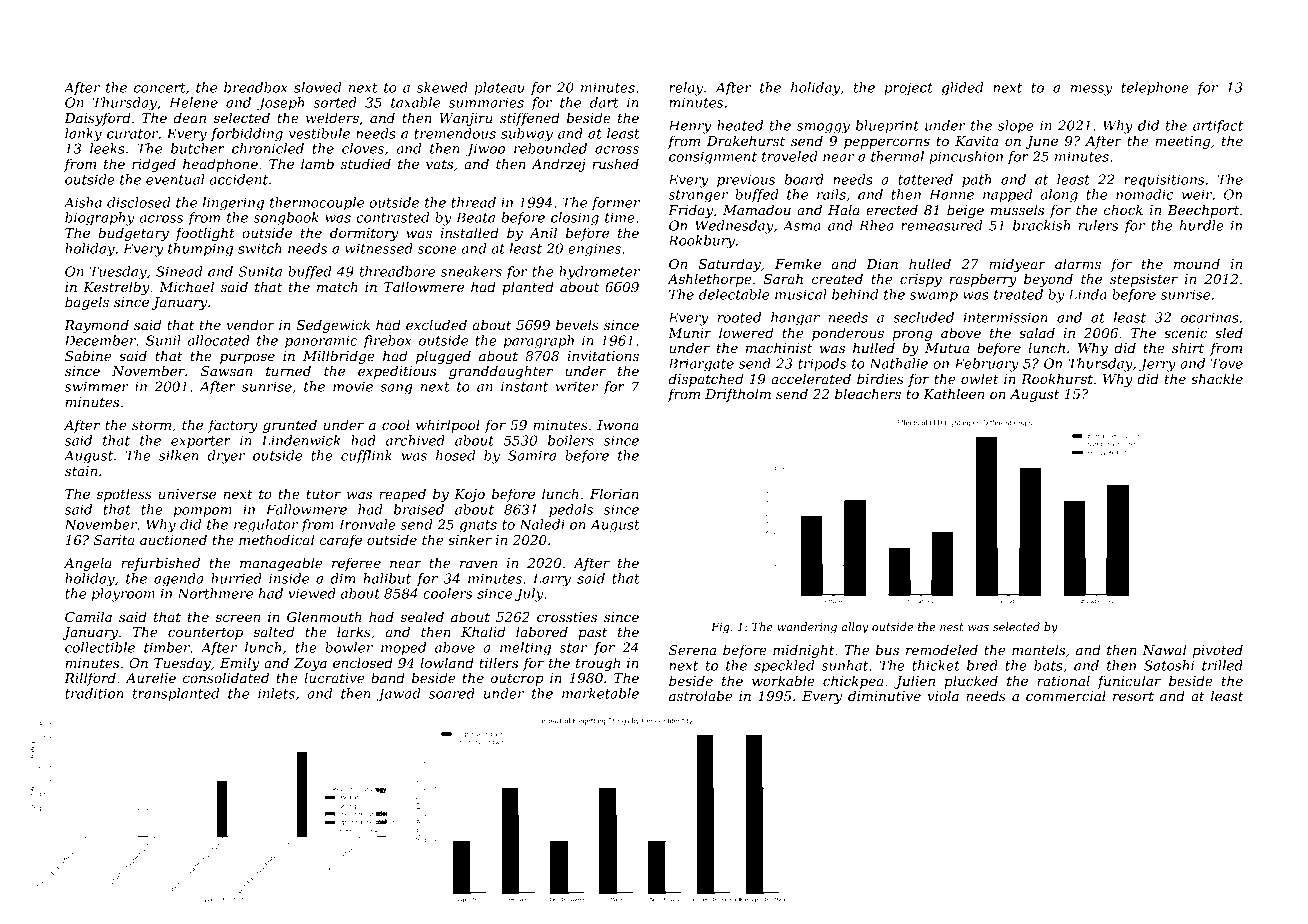 This screenshot has height=924, width=1308. Describe the element at coordinates (256, 87) in the screenshot. I see `breadbox` at that location.
